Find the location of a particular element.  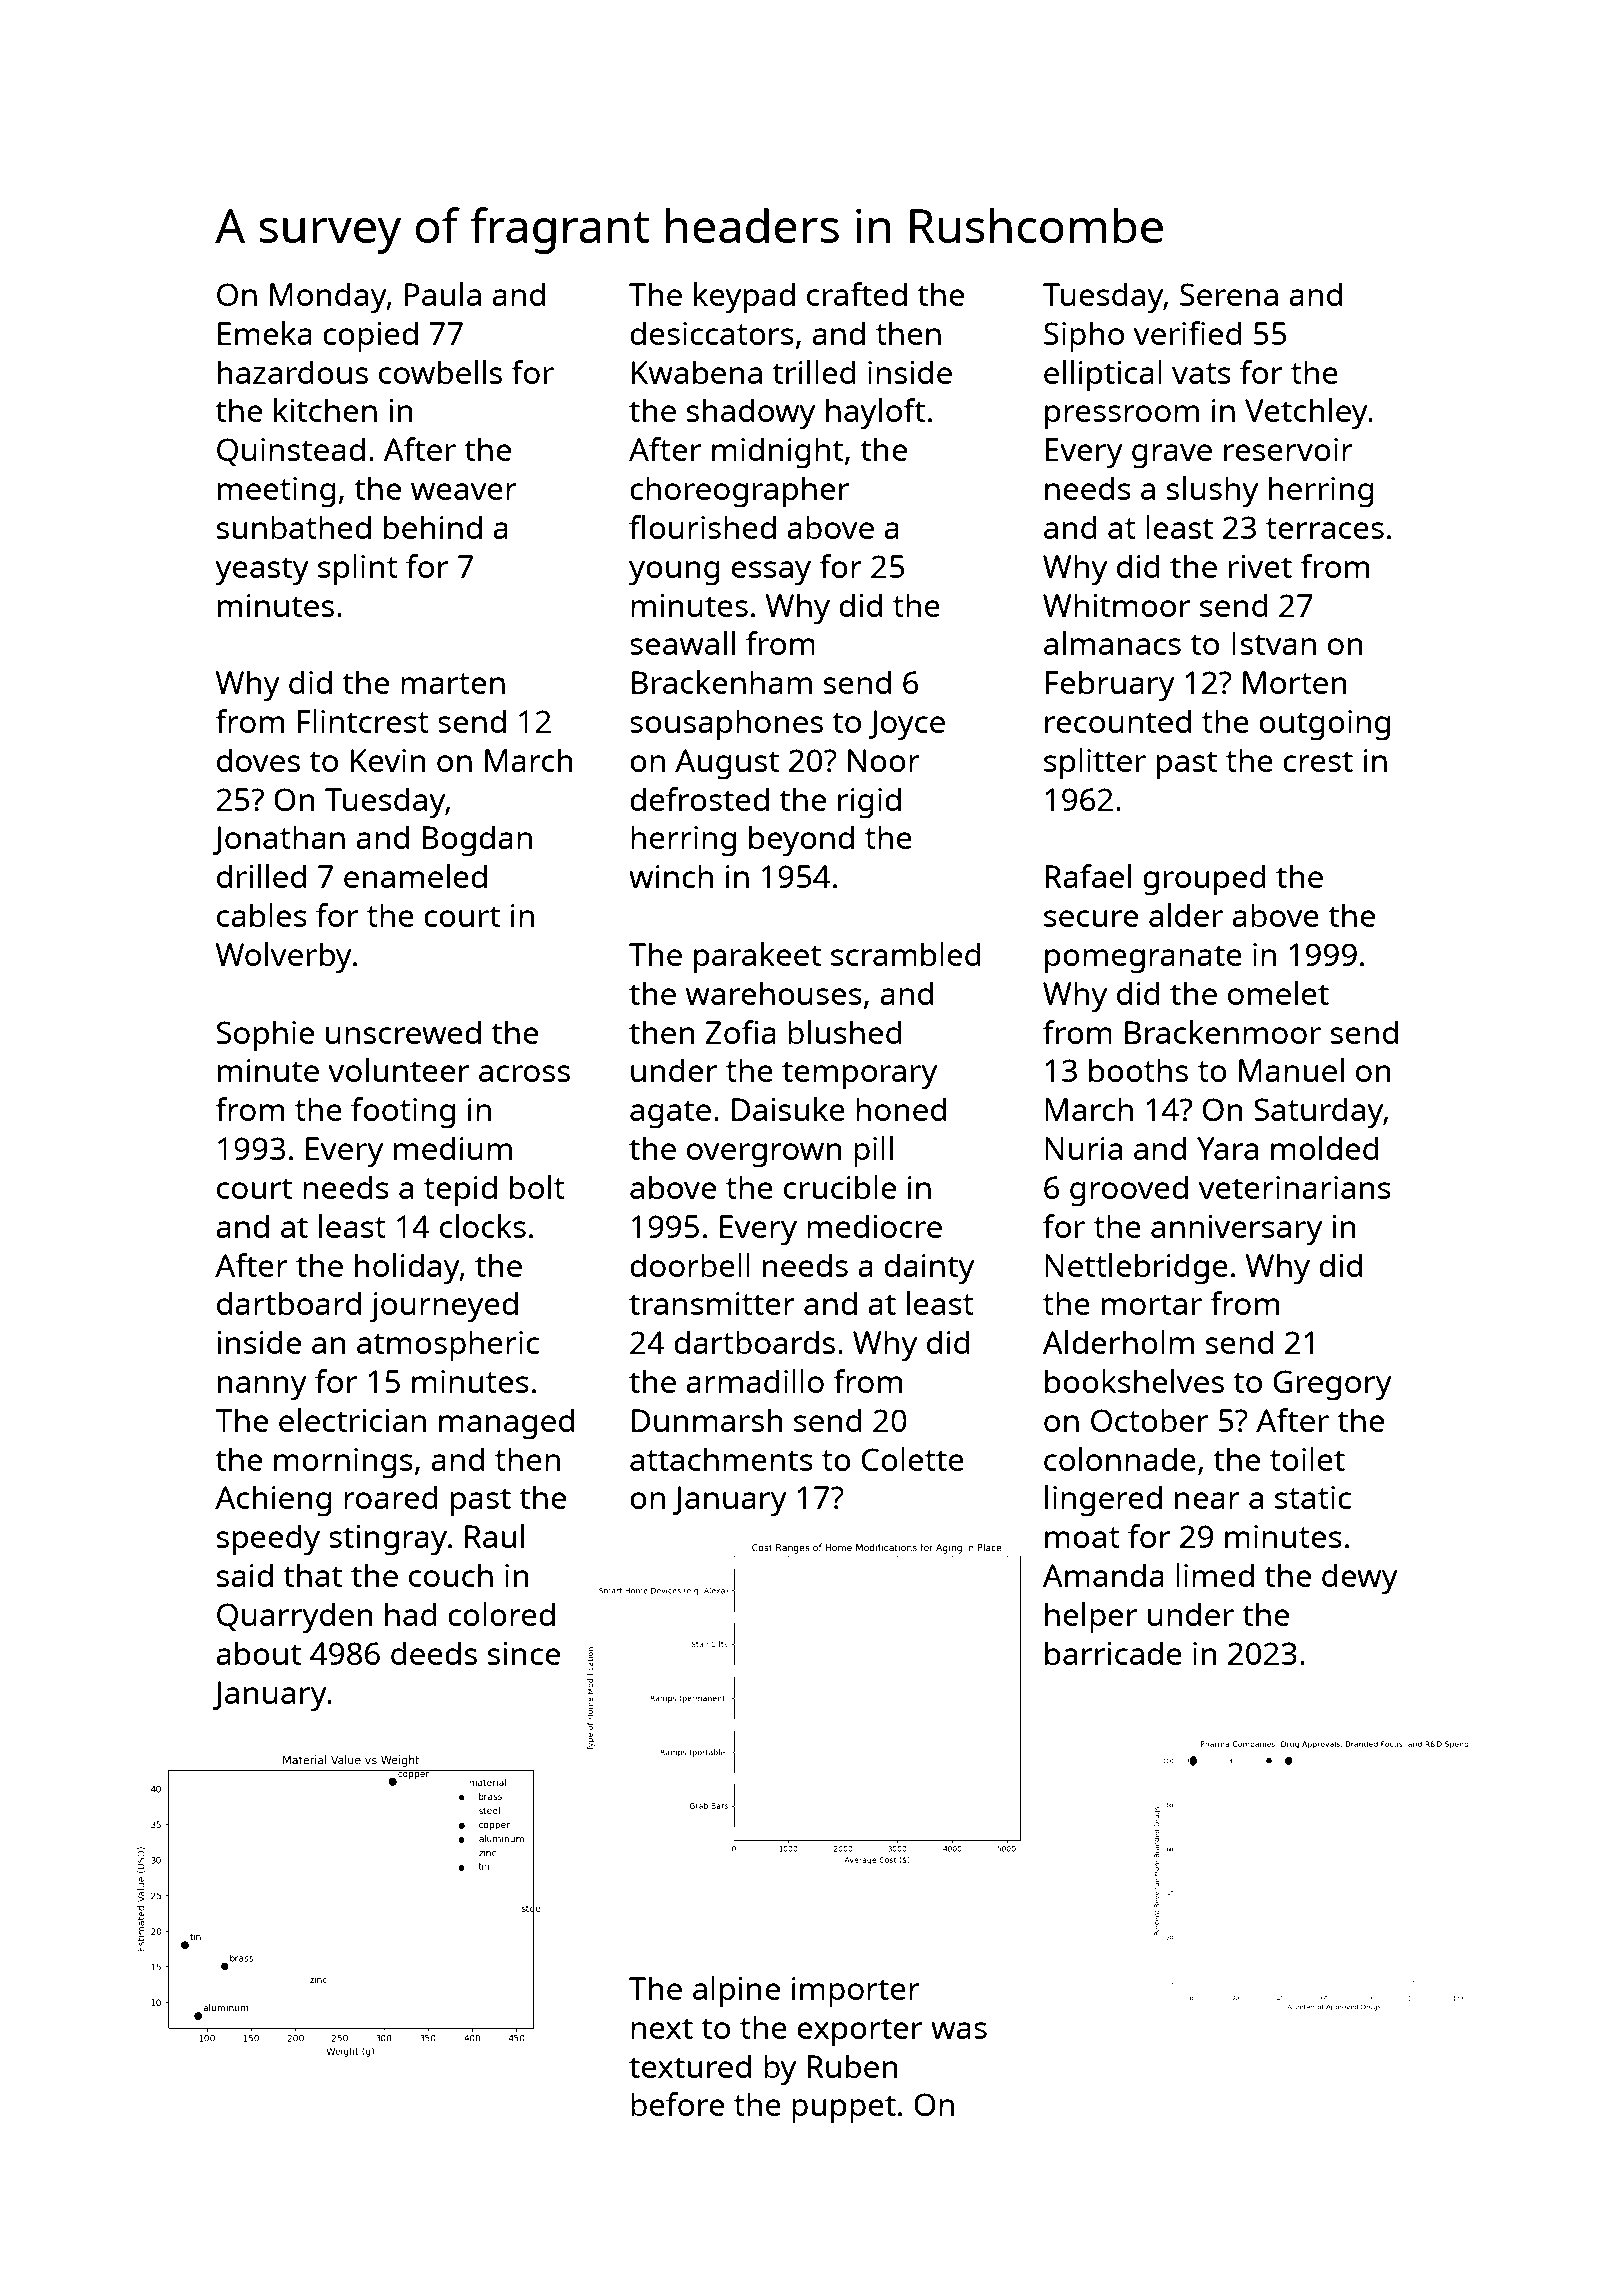

terraces is located at coordinates (1325, 528).
